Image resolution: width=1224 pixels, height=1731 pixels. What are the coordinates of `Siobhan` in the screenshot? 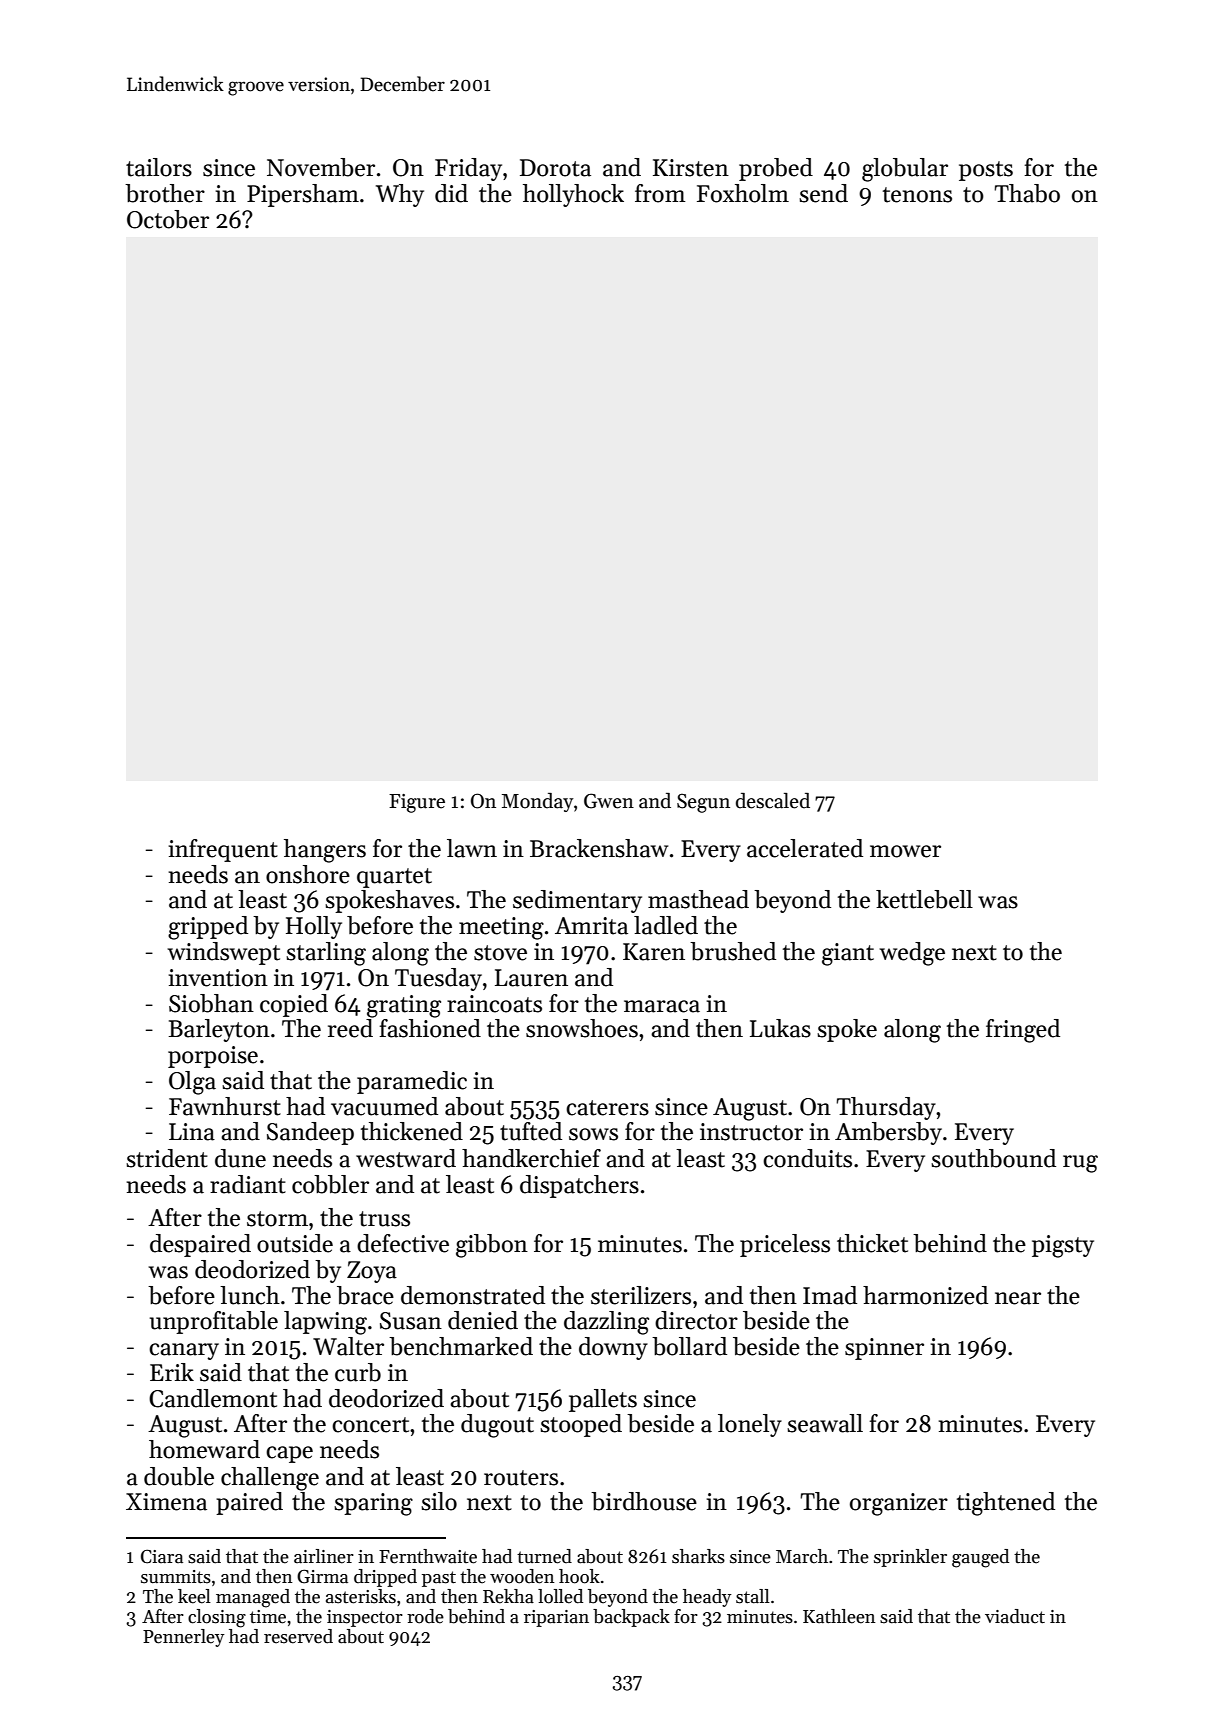 It's located at (211, 1003).
